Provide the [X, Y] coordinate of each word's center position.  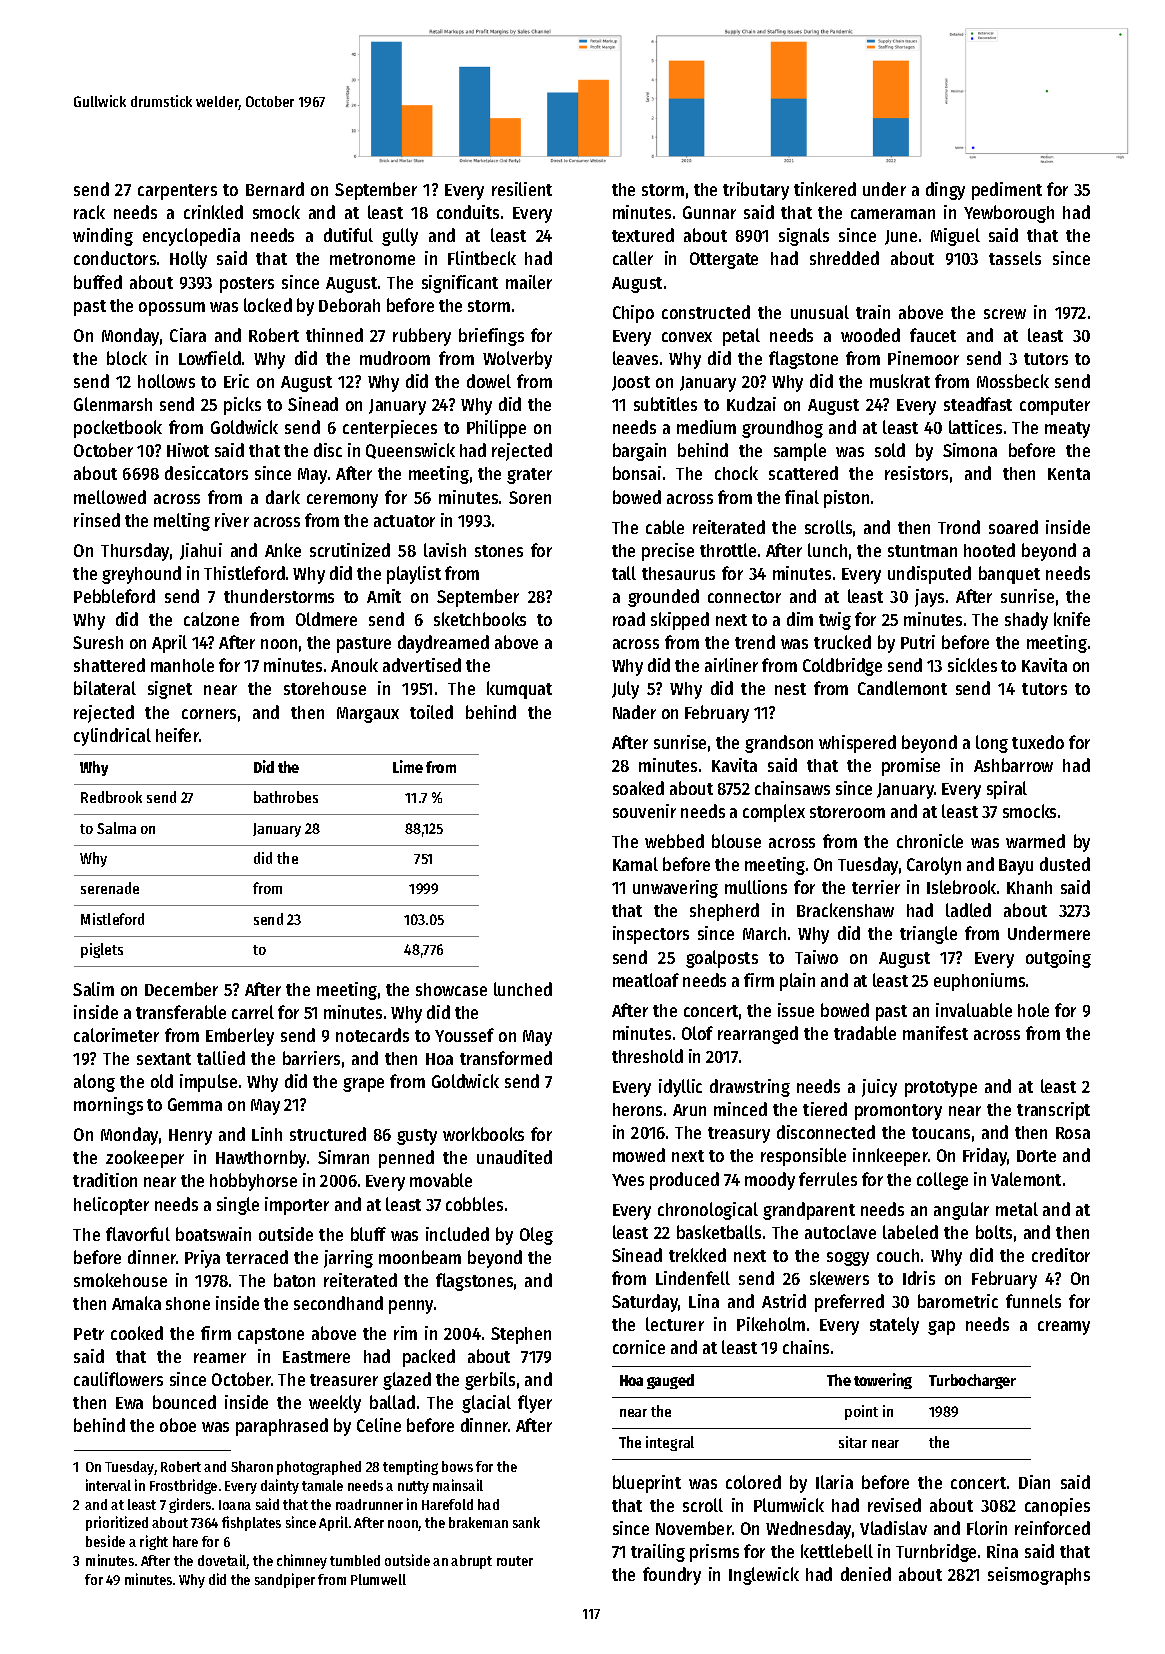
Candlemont [902, 688]
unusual [820, 312]
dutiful [348, 235]
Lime [408, 766]
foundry [672, 1576]
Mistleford [112, 919]
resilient [522, 189]
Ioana [235, 1505]
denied [866, 1574]
